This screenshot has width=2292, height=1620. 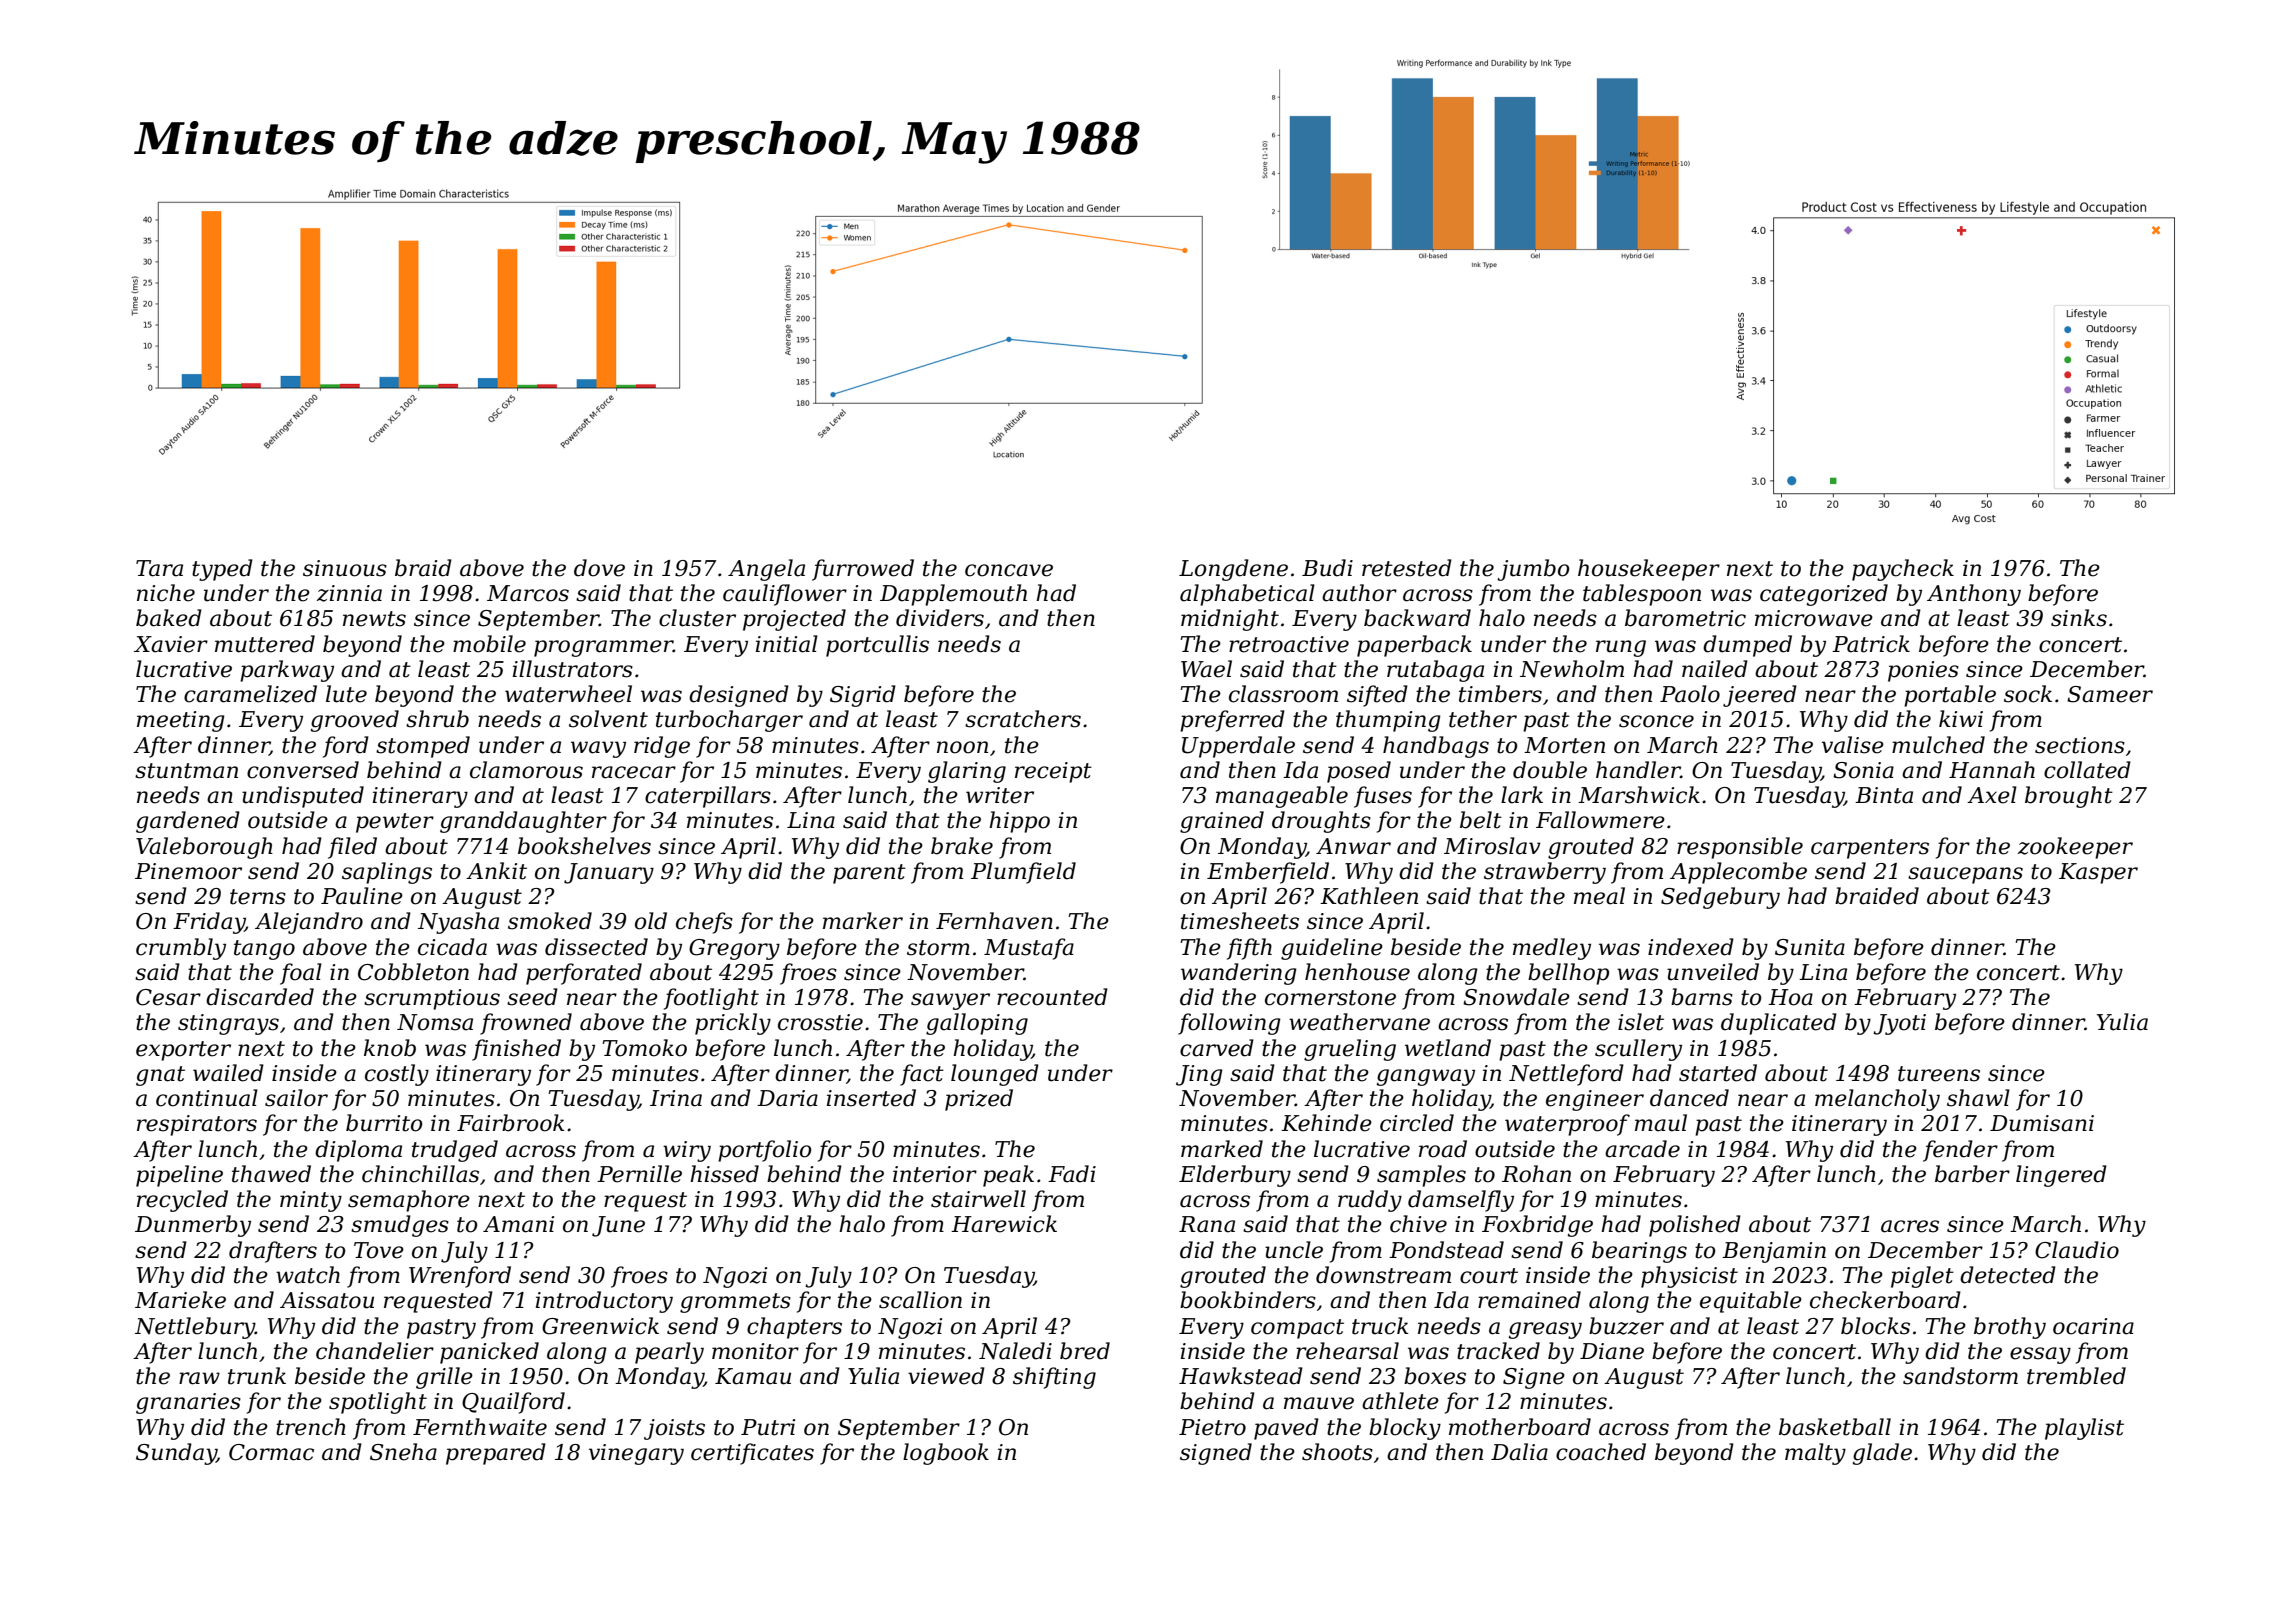 I want to click on Amani, so click(x=518, y=1224).
